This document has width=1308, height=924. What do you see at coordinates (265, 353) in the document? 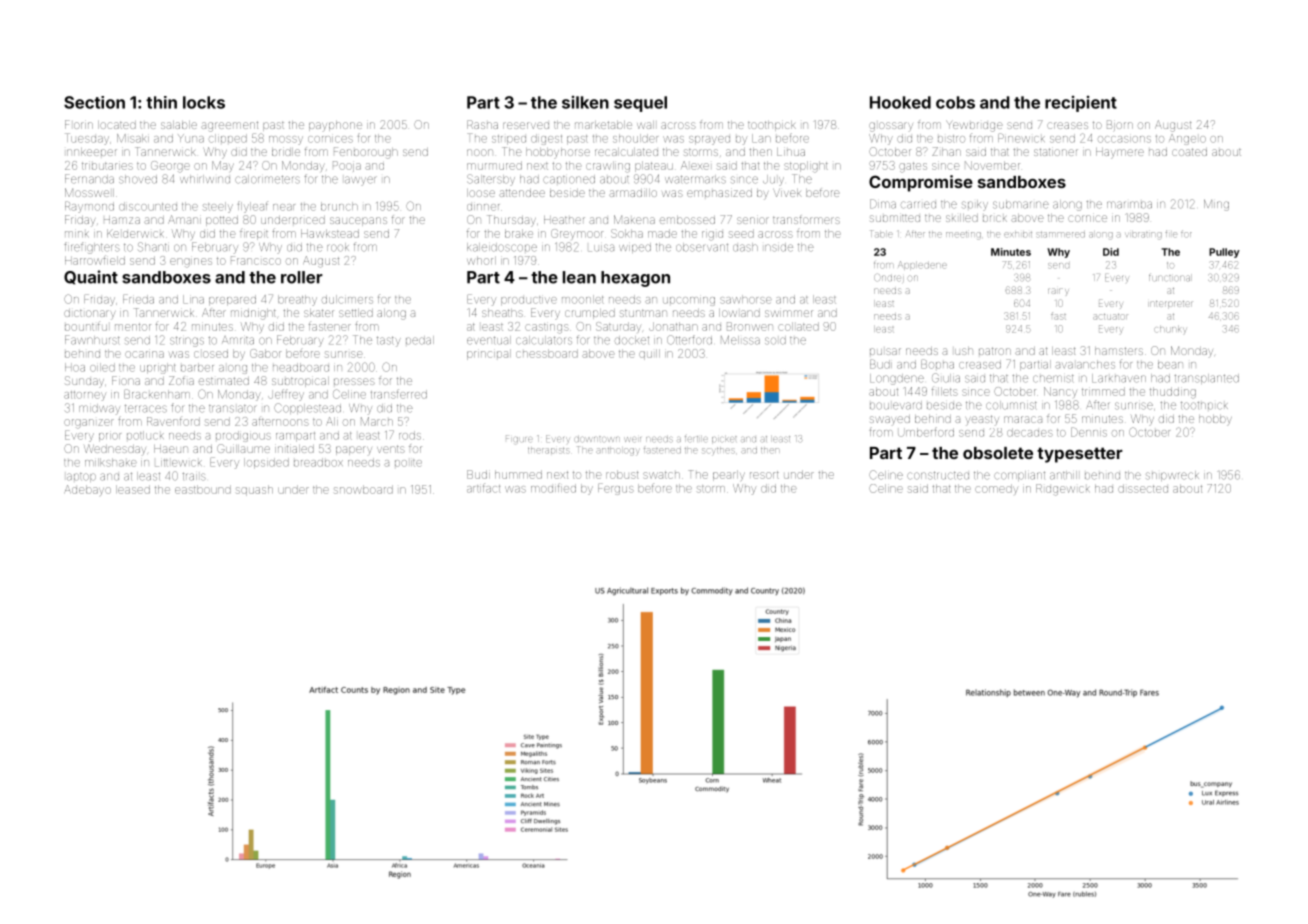
I see `Gabor` at bounding box center [265, 353].
